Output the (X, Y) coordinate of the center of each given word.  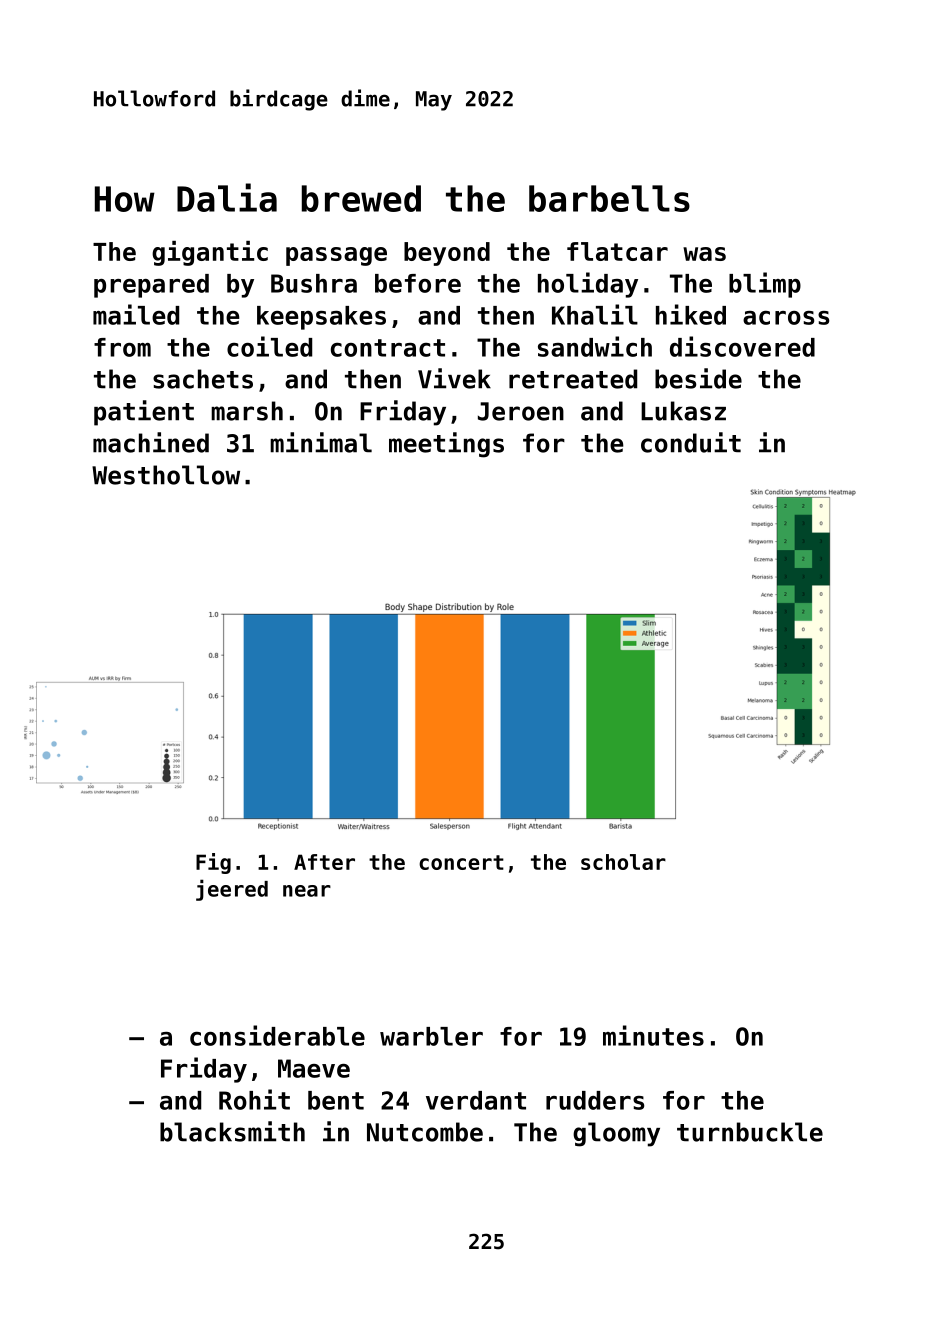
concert (461, 862)
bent (336, 1100)
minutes (653, 1035)
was (704, 254)
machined (151, 442)
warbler (431, 1036)
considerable (277, 1035)
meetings (446, 445)
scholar (623, 862)
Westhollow (166, 475)
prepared (151, 286)
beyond (447, 254)
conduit (691, 442)
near (307, 891)
